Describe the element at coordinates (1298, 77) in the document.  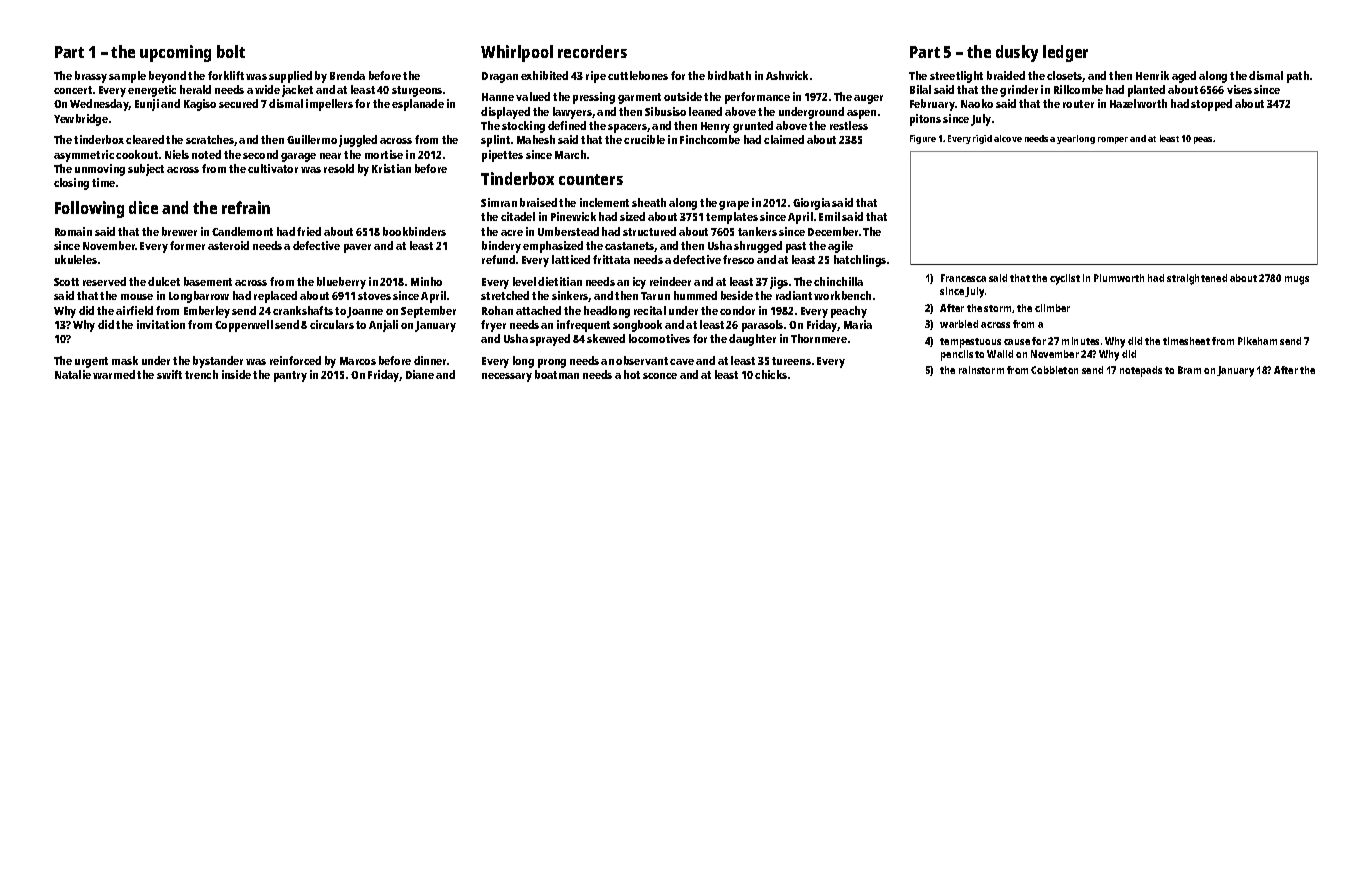
I see `path` at that location.
